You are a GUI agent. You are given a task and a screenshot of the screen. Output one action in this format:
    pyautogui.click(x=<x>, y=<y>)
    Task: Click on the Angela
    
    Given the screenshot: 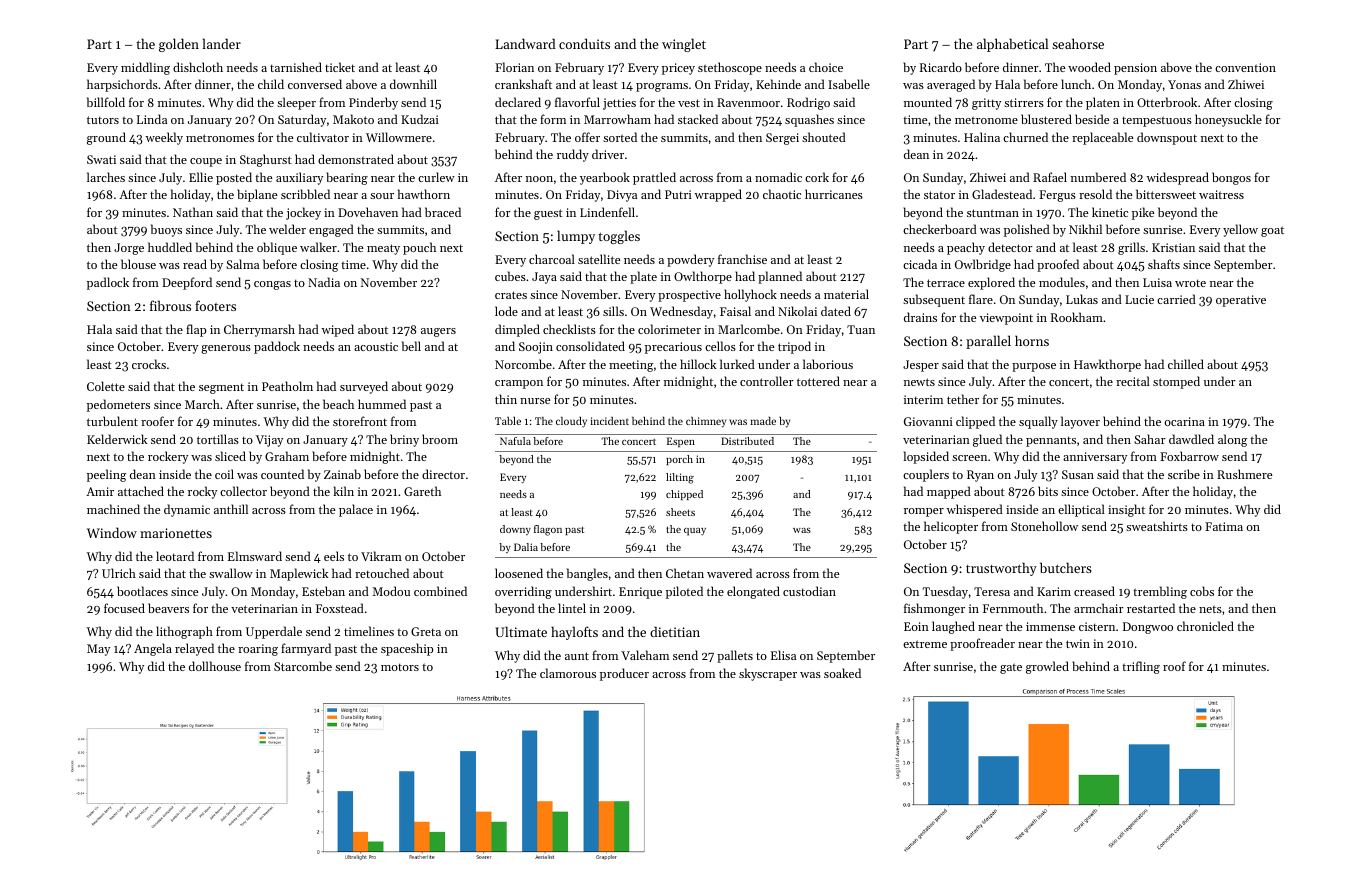 What is the action you would take?
    pyautogui.click(x=153, y=649)
